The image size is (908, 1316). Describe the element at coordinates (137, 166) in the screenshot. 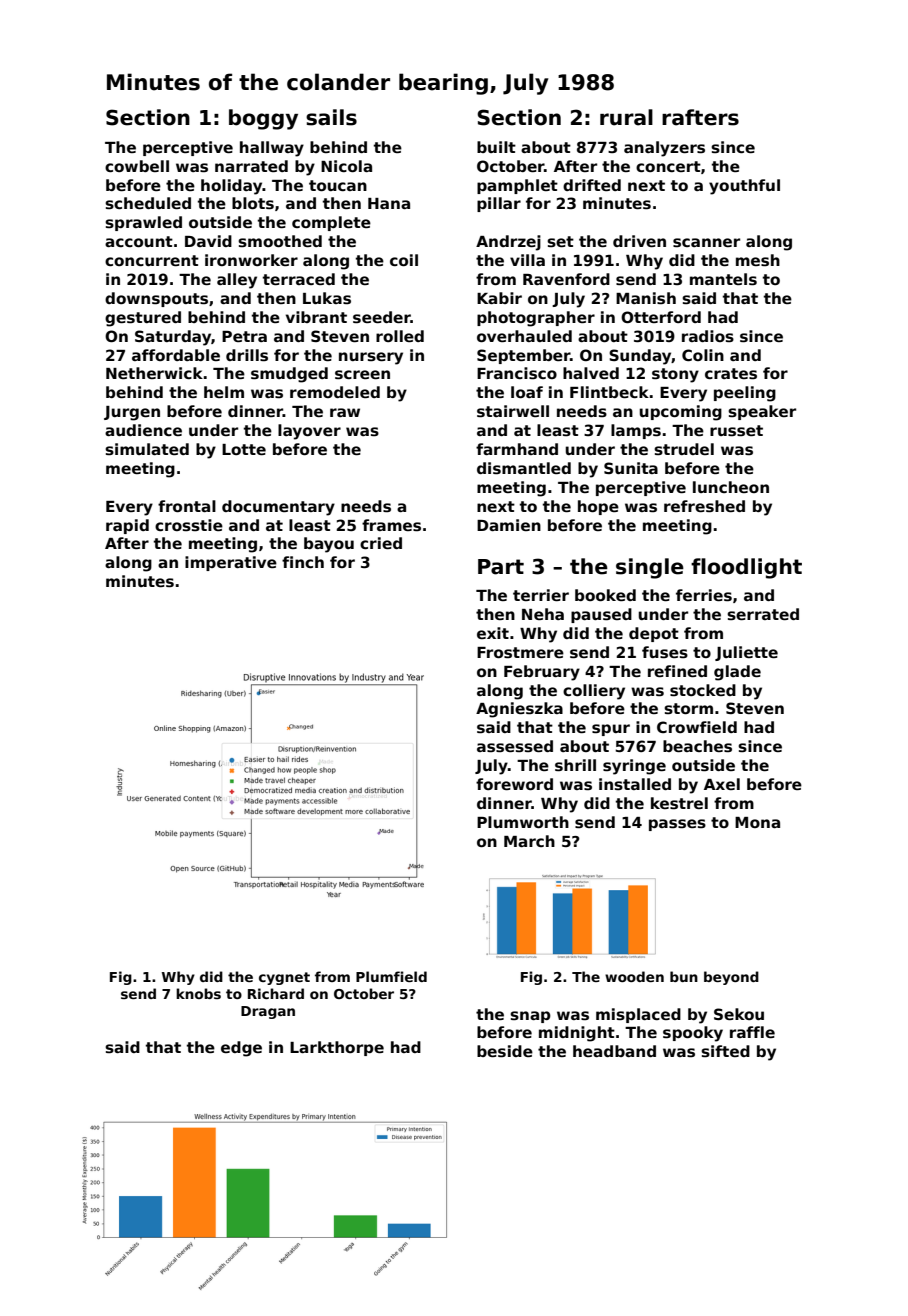

I see `cowbell` at that location.
